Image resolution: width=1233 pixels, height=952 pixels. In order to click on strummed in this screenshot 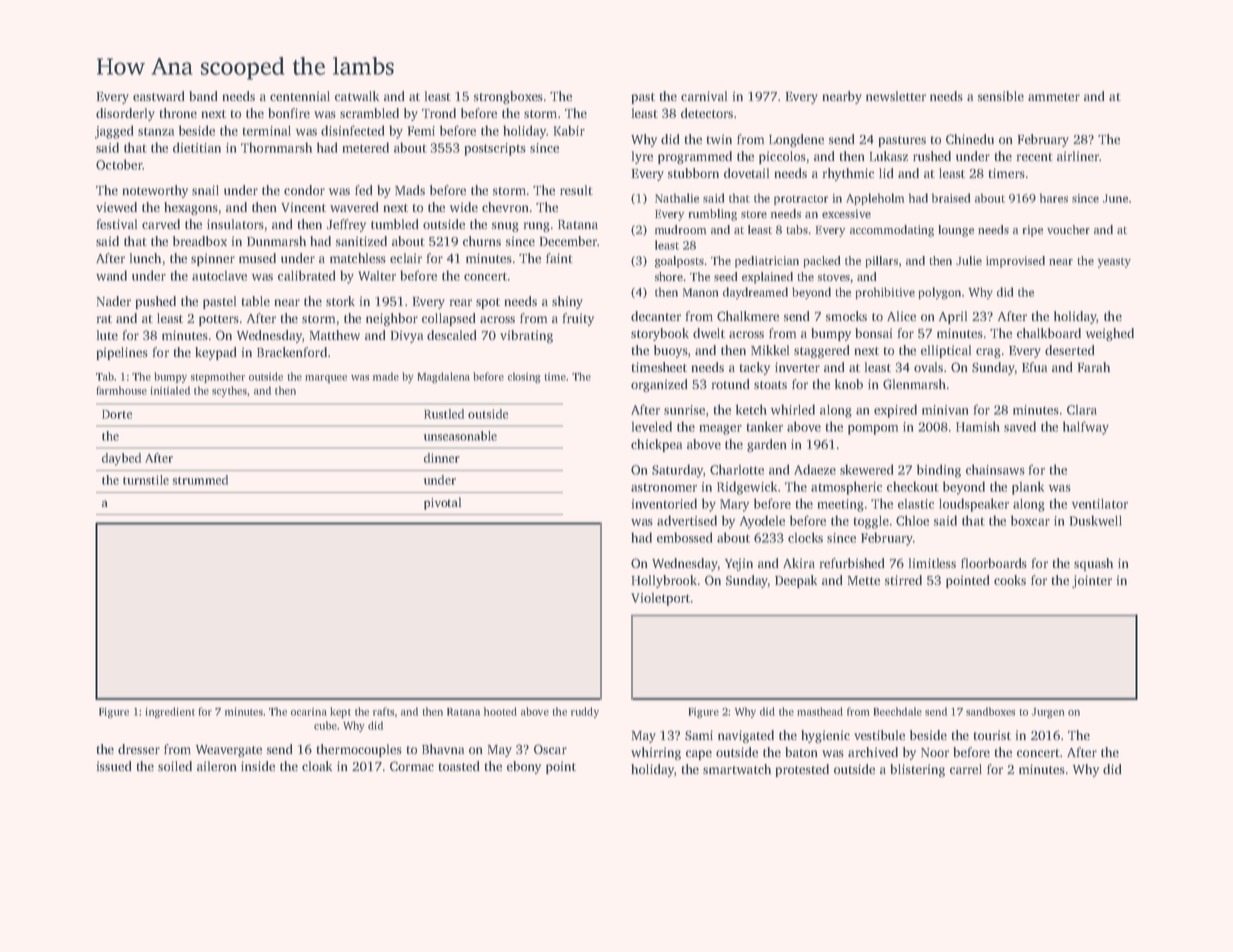, I will do `click(200, 480)`.
